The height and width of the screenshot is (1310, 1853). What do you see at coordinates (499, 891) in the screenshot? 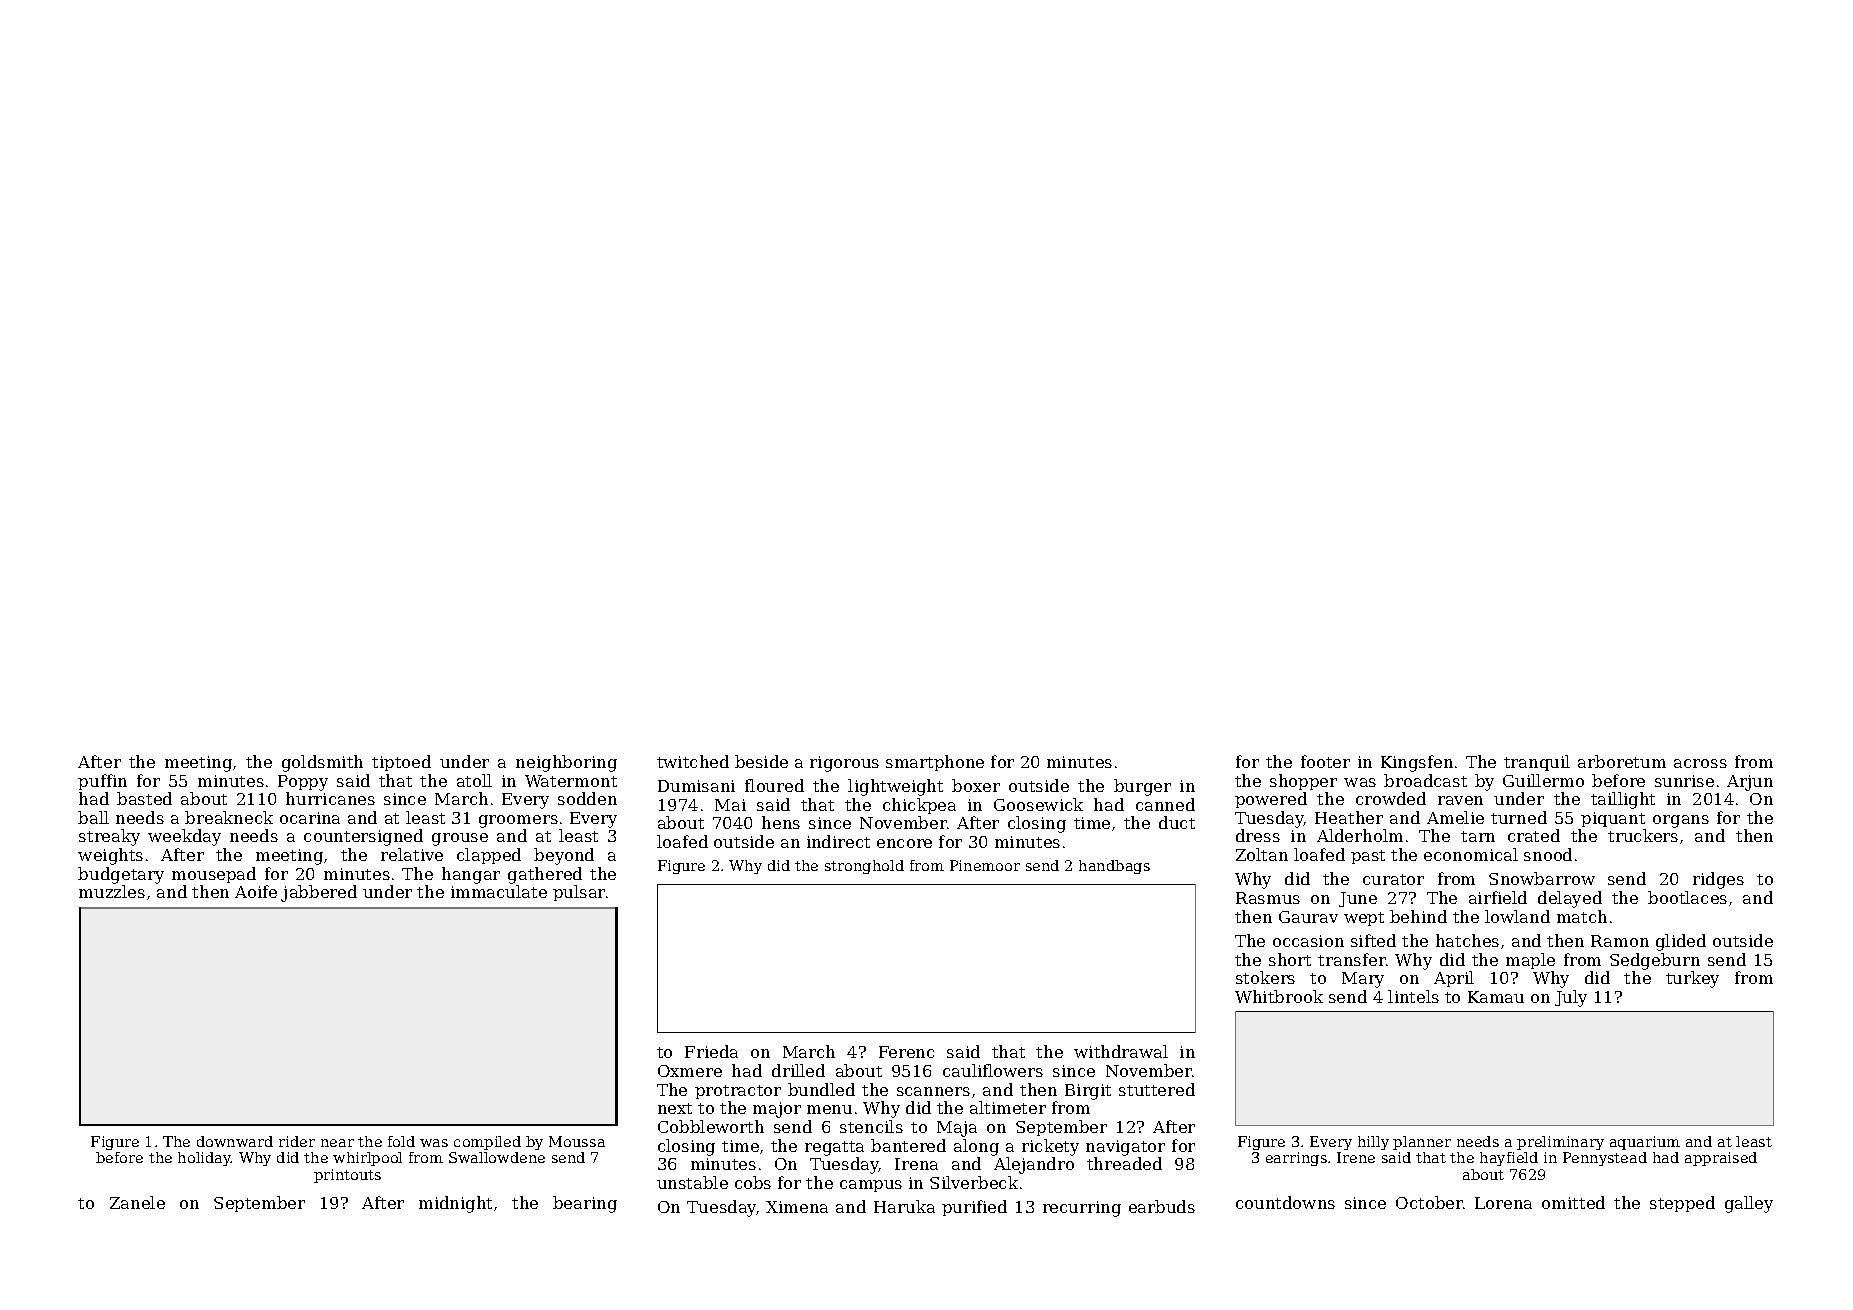
I see `immaculate` at bounding box center [499, 891].
